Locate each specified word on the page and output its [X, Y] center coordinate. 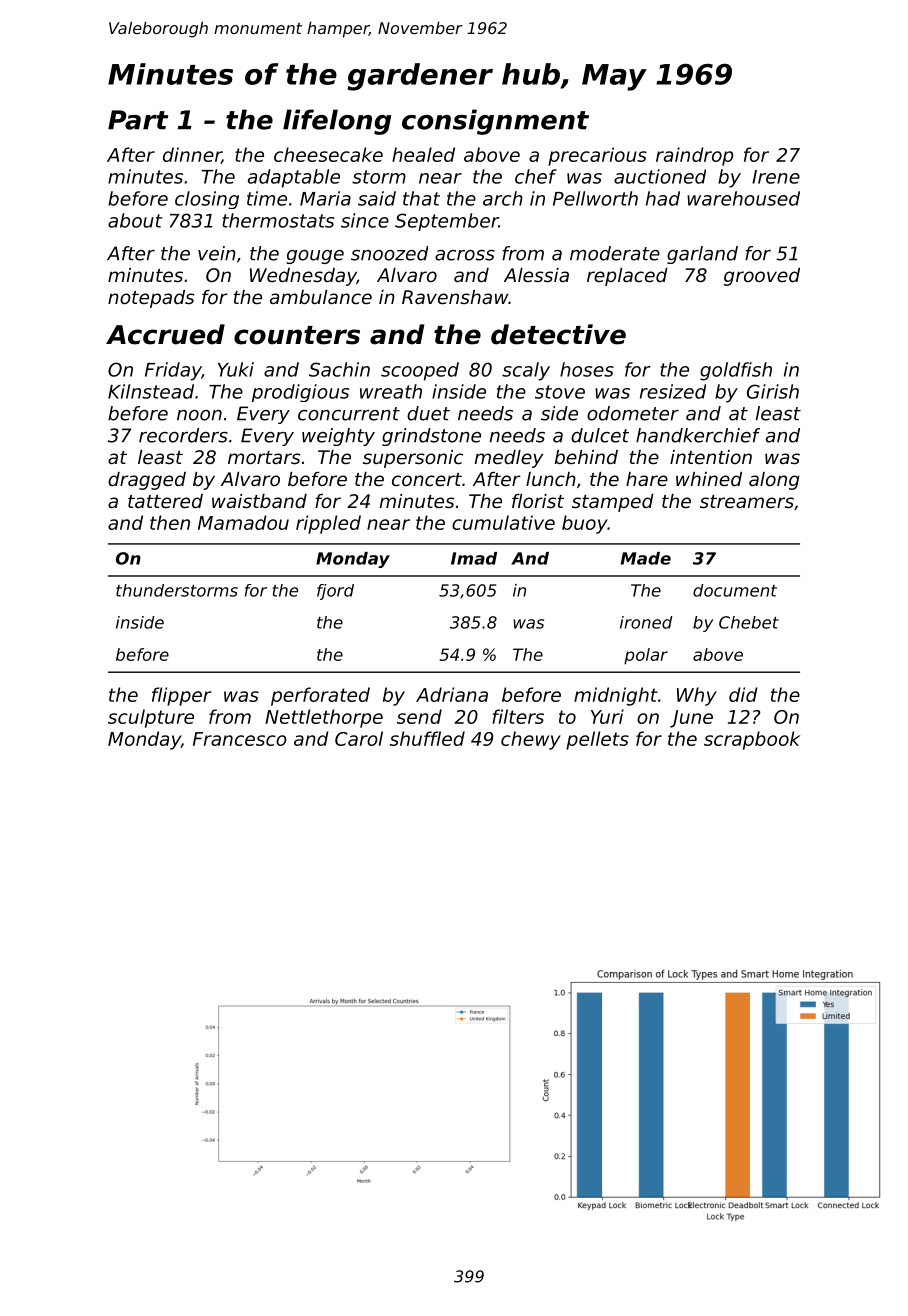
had [663, 198]
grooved [762, 277]
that [421, 198]
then [170, 522]
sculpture [151, 718]
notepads [151, 299]
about [135, 220]
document [735, 590]
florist [538, 501]
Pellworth [595, 198]
